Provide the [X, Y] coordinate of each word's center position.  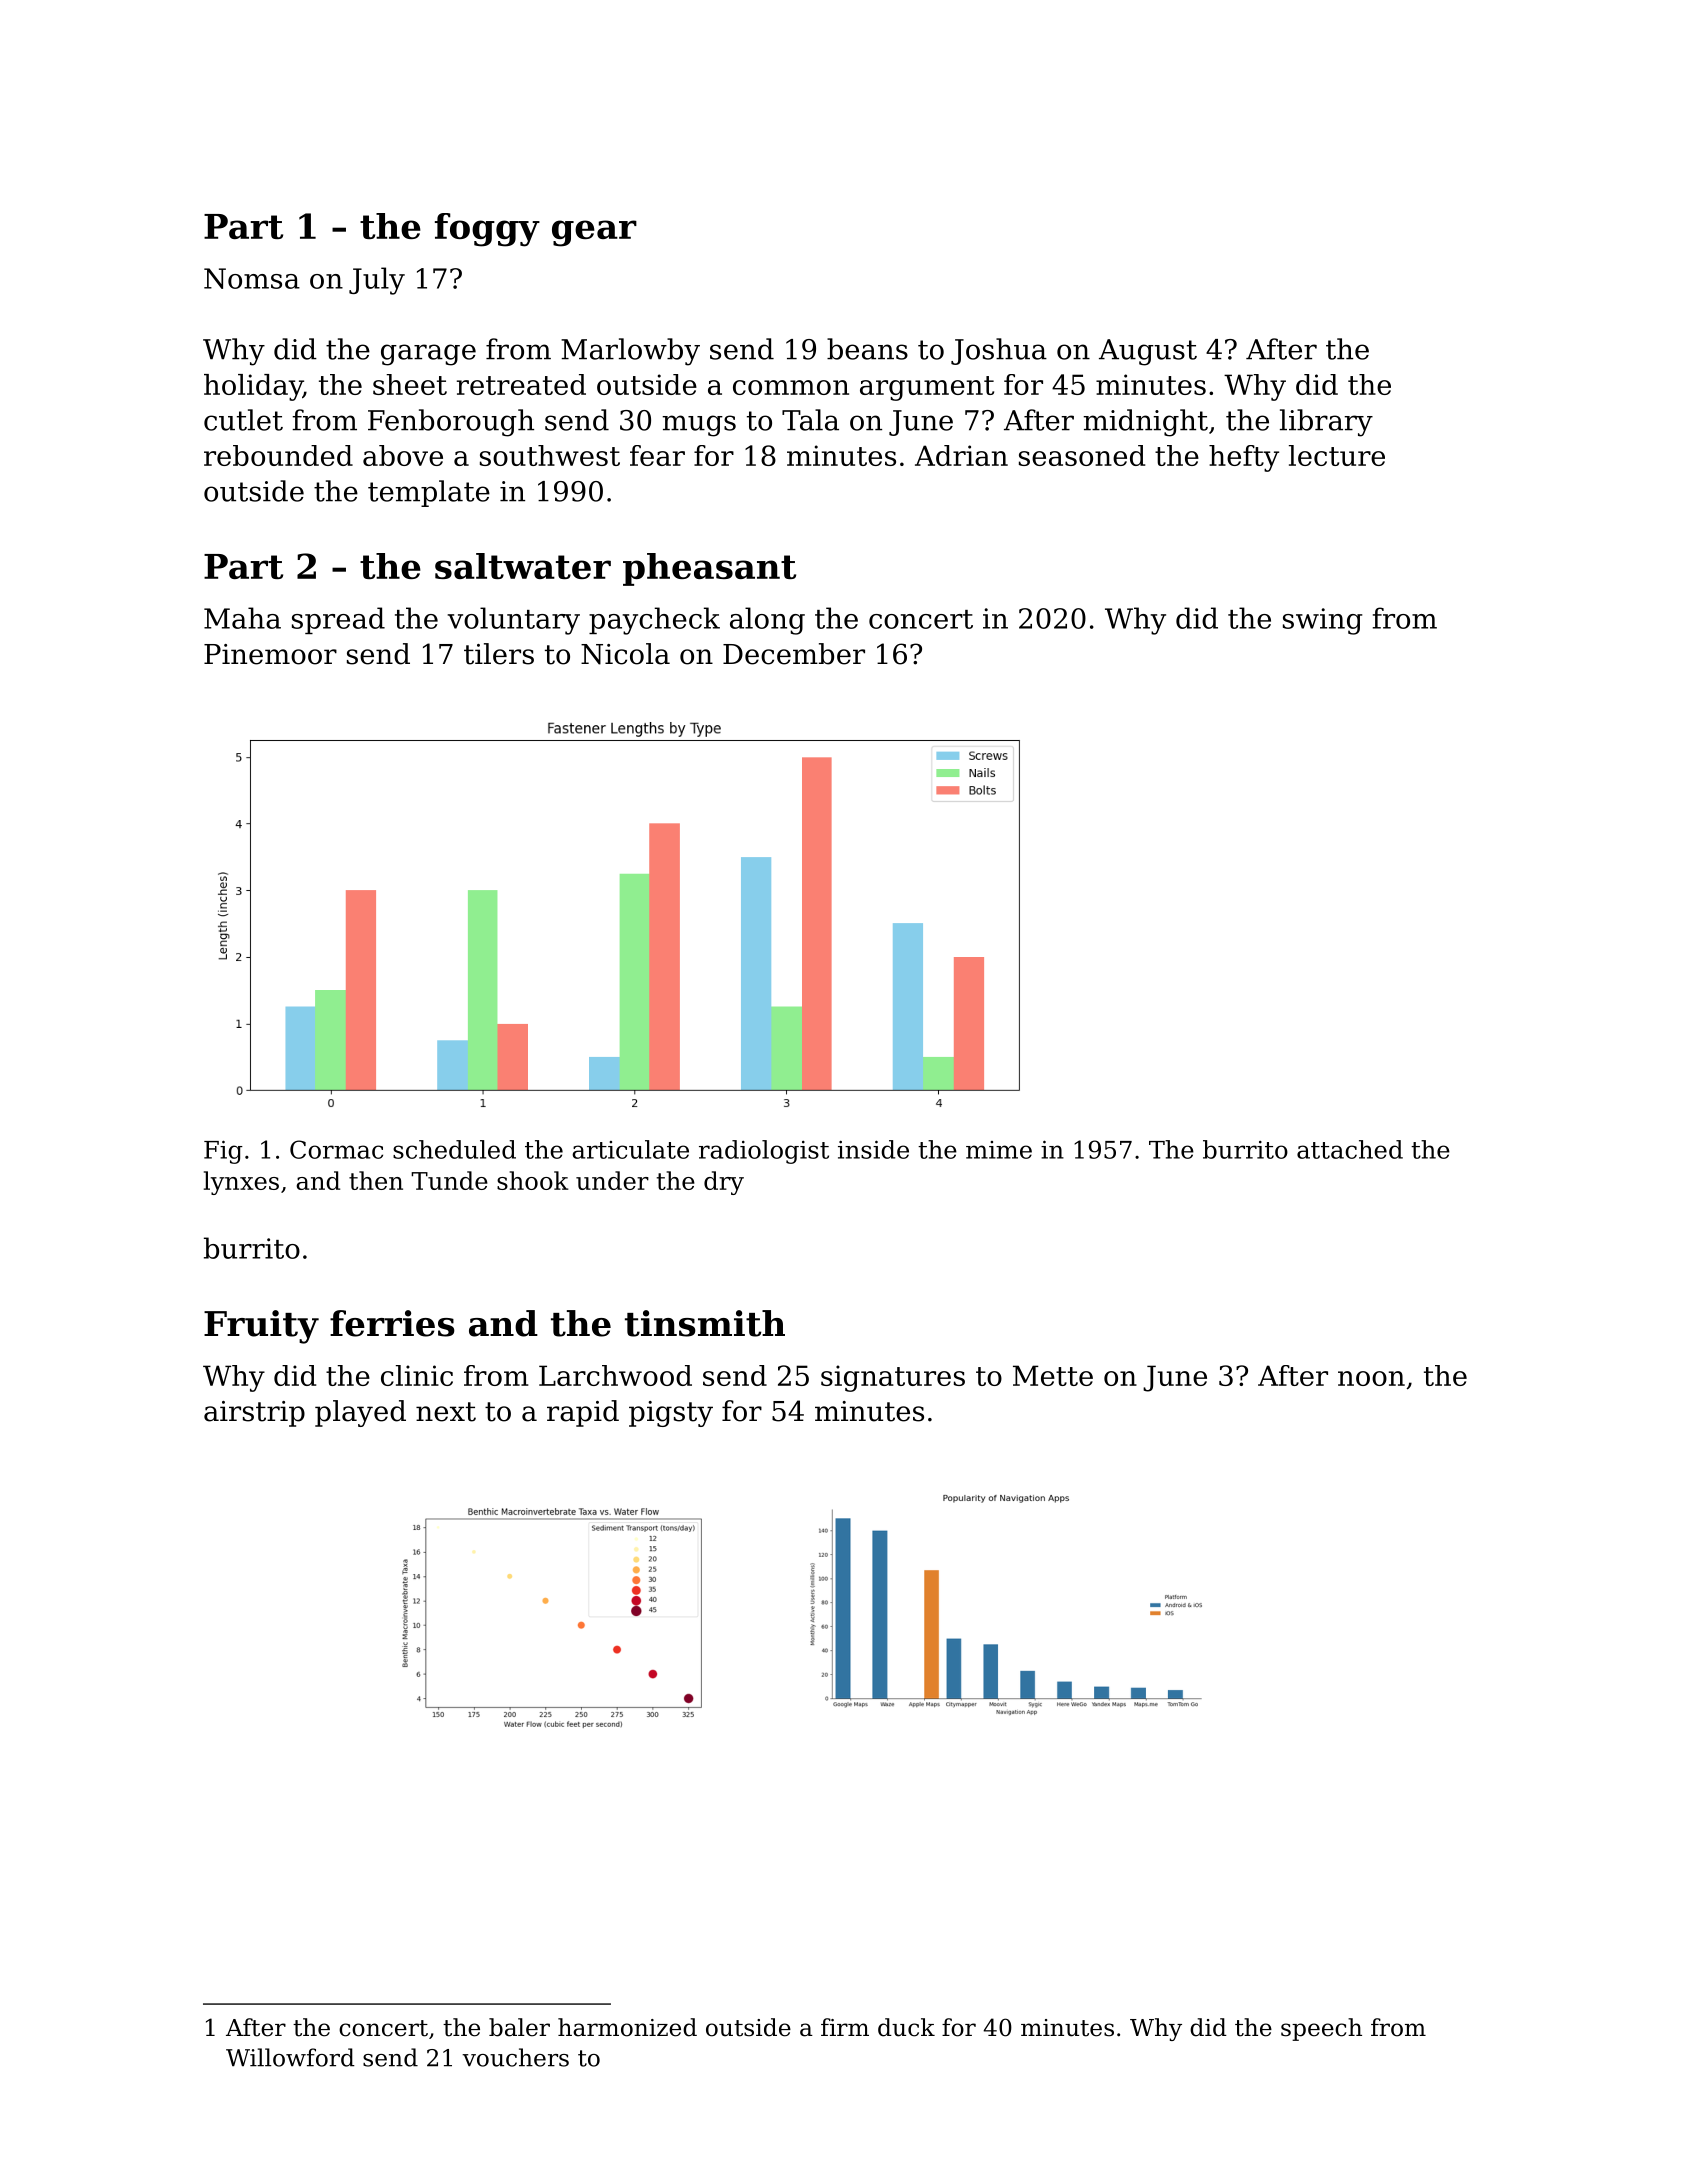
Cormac [336, 1149]
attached [1350, 1149]
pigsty [671, 1414]
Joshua [999, 351]
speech [1321, 2029]
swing [1322, 621]
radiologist [764, 1152]
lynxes [241, 1183]
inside [873, 1149]
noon [1371, 1378]
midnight [1145, 423]
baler [519, 2027]
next [446, 1412]
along [767, 621]
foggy [487, 230]
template [429, 493]
